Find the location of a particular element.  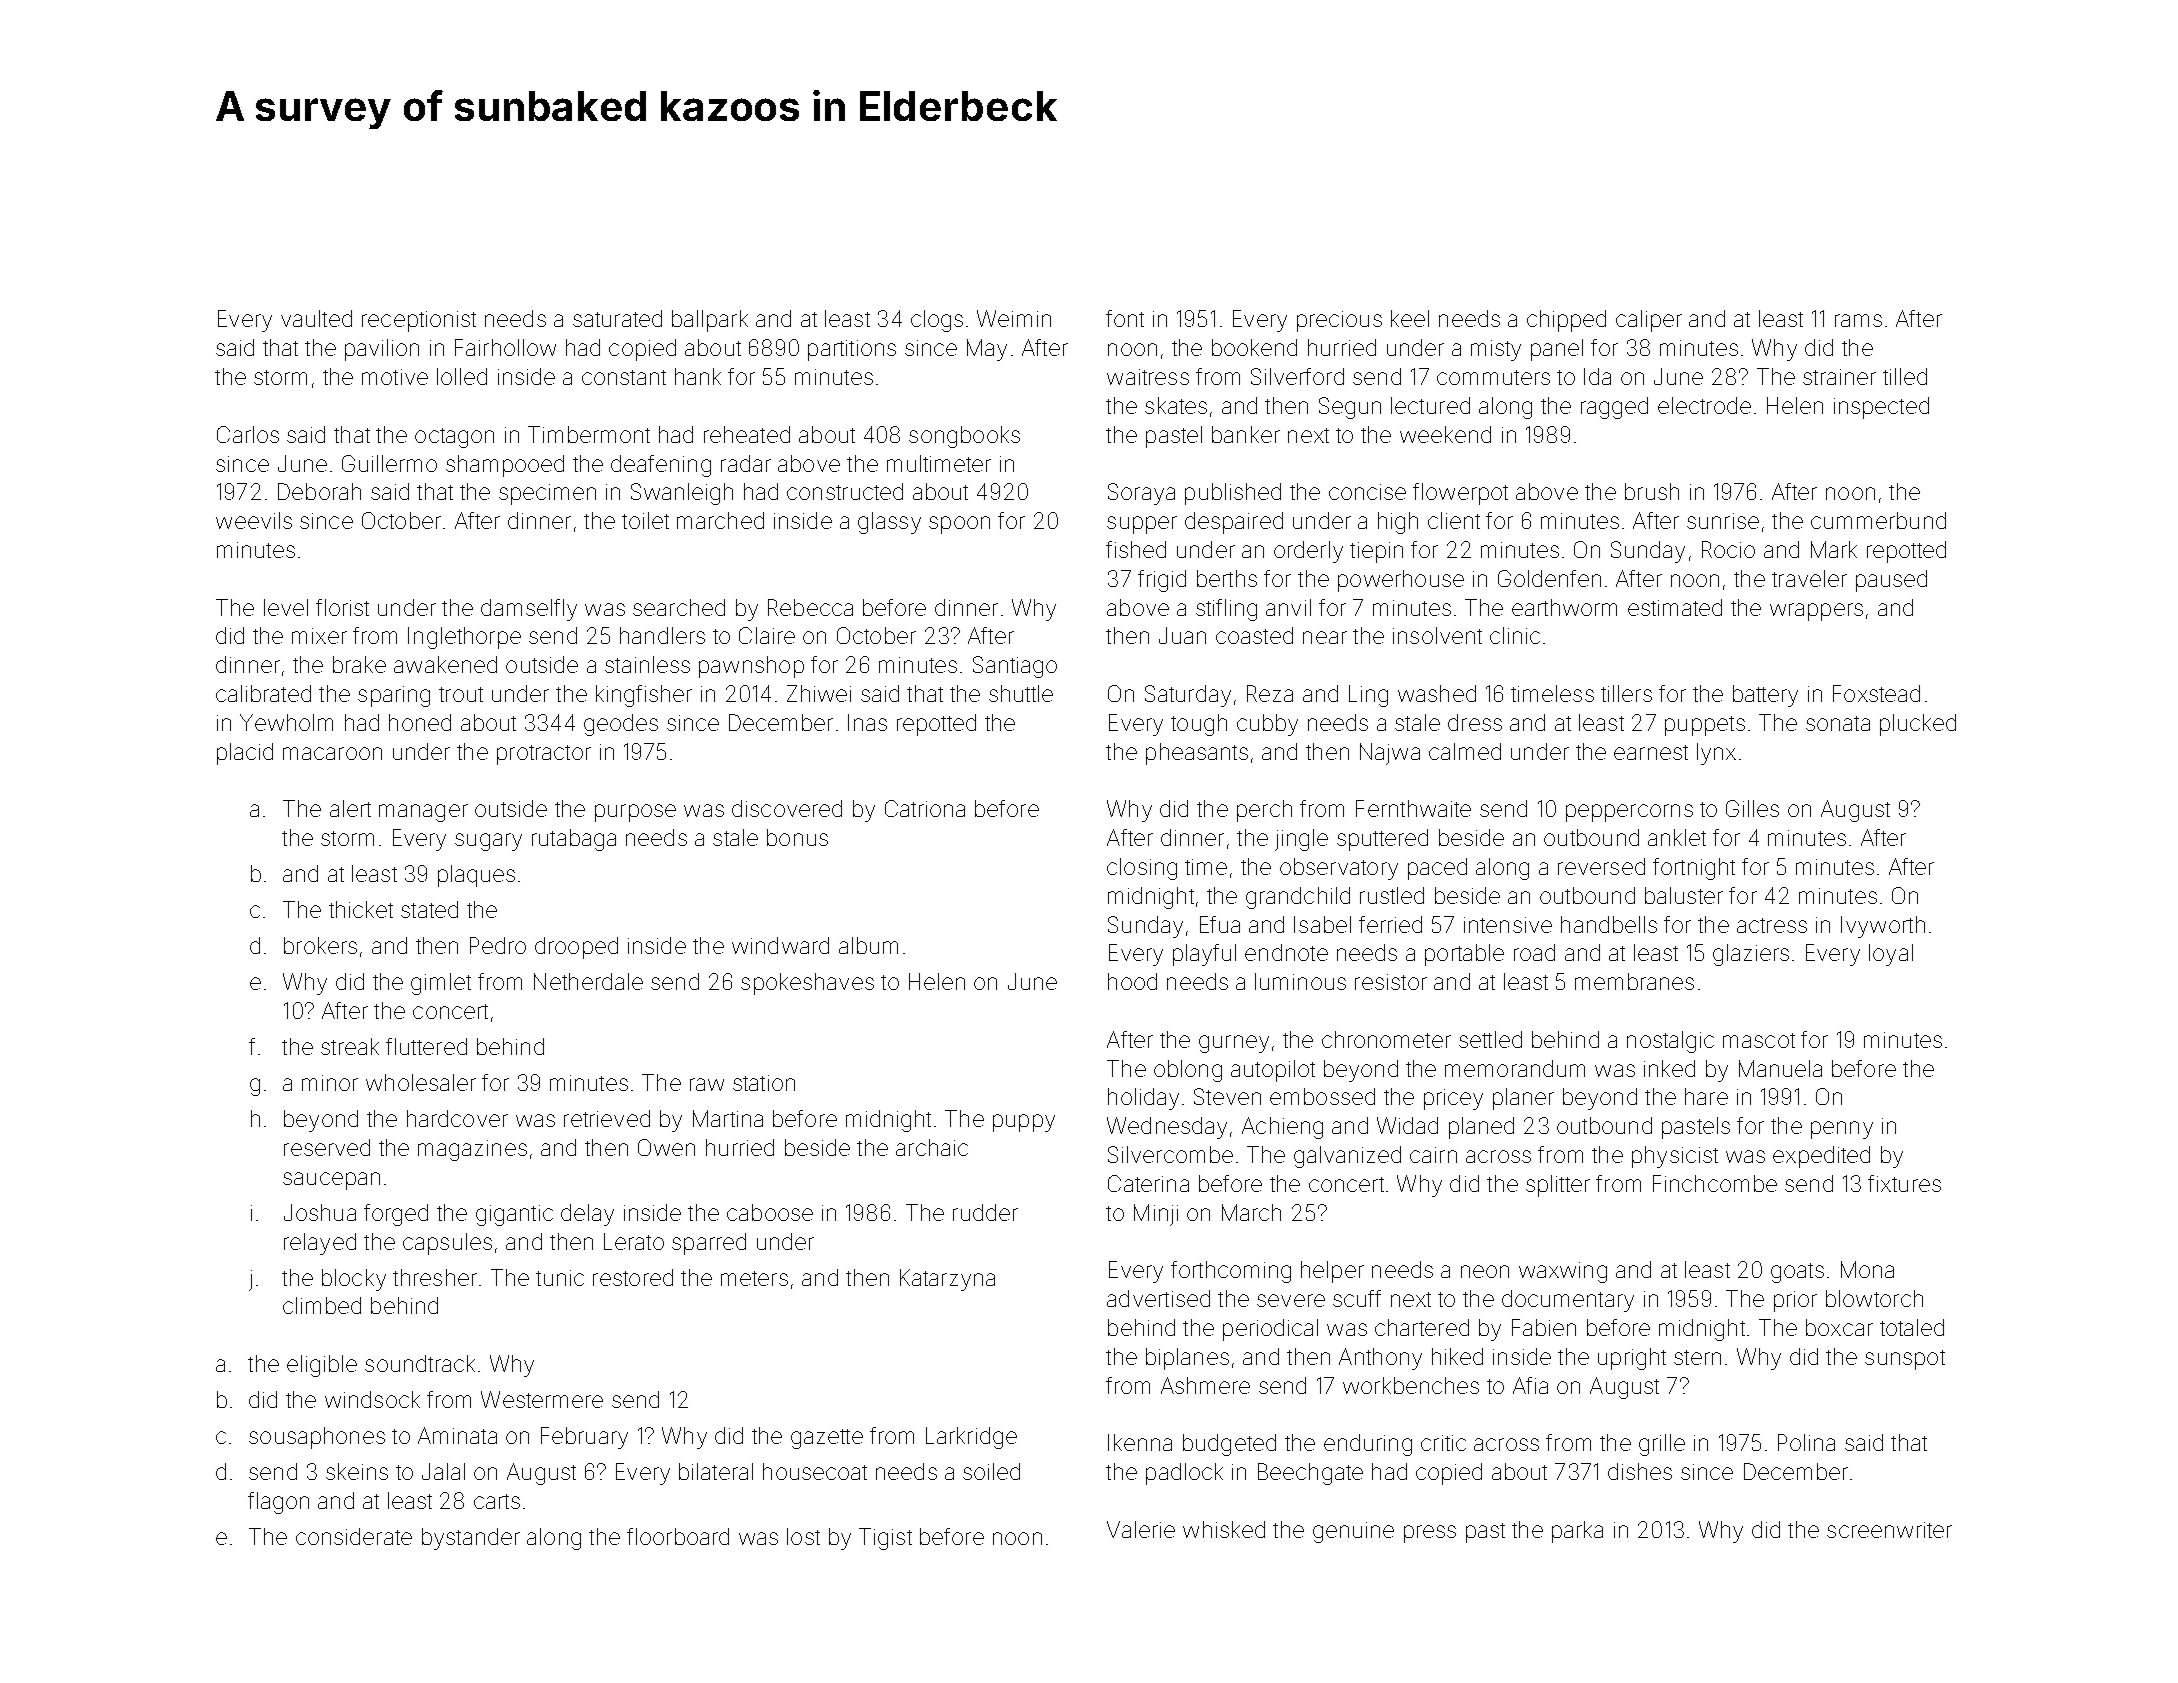

Guillermo is located at coordinates (389, 463).
